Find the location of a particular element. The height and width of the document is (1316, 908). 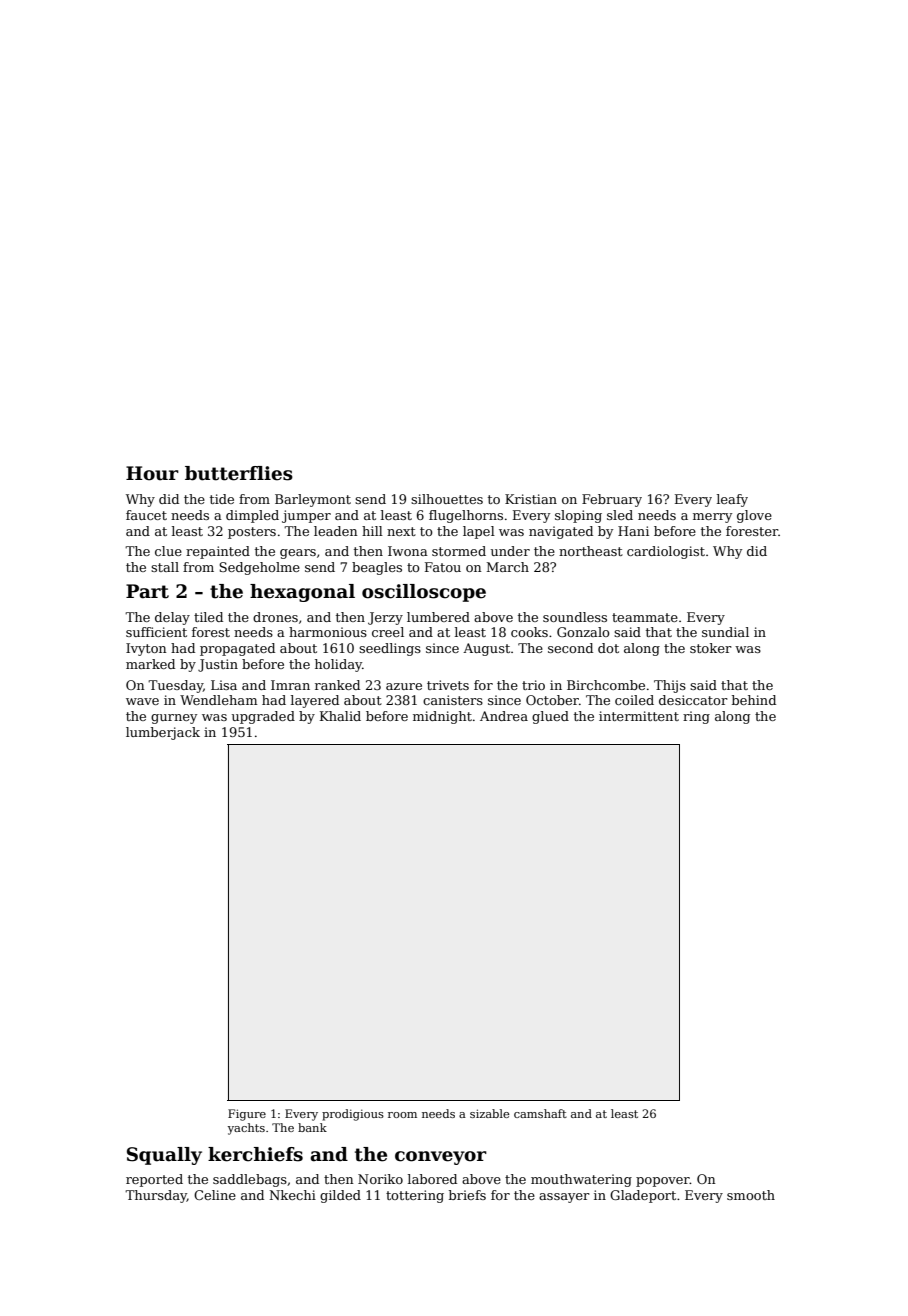

camshaft is located at coordinates (540, 1113).
